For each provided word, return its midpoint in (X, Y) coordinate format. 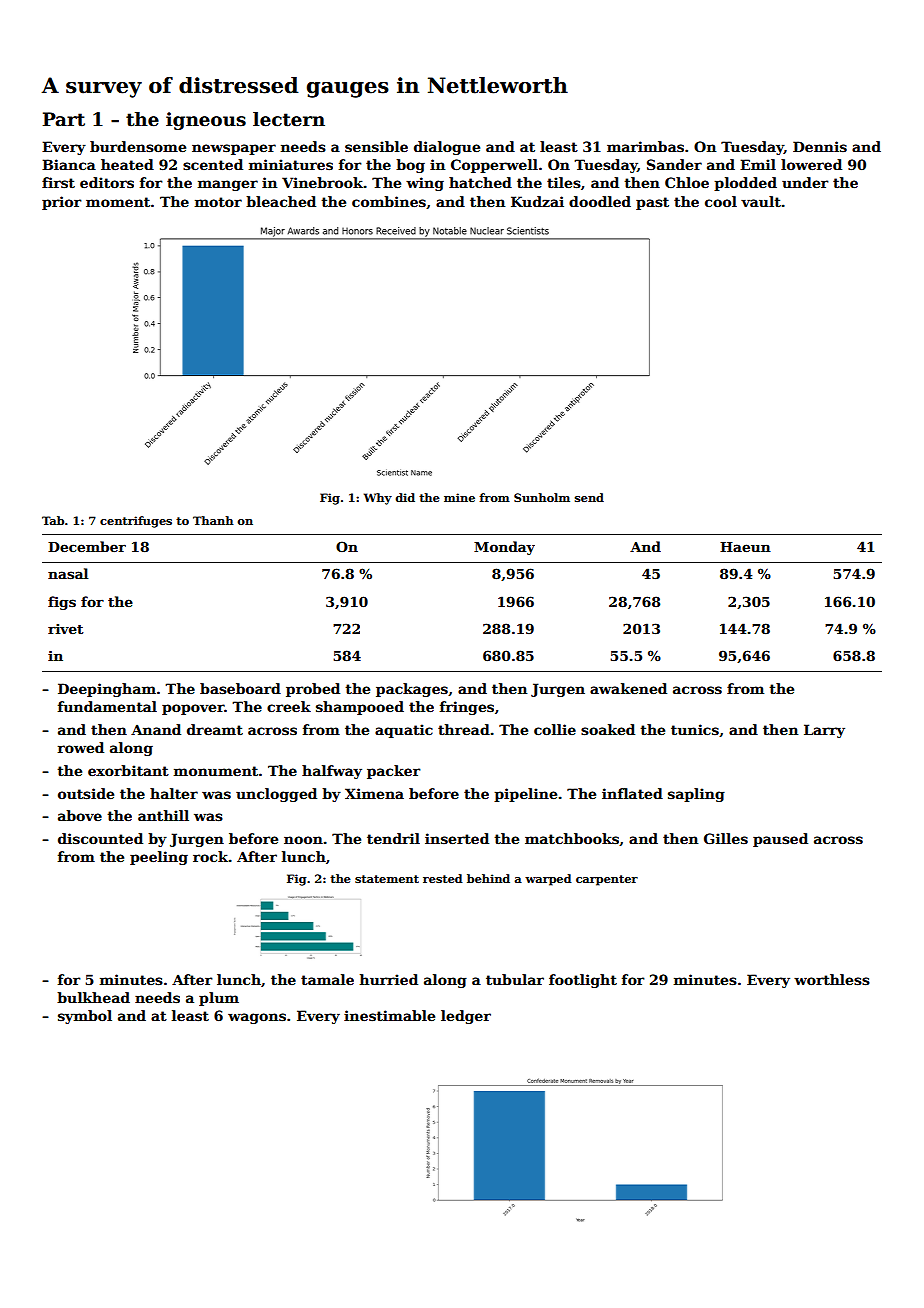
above (80, 815)
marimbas (645, 146)
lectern (289, 119)
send (589, 497)
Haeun (745, 547)
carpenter (607, 880)
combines (389, 201)
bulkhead (93, 997)
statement (387, 879)
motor (218, 202)
